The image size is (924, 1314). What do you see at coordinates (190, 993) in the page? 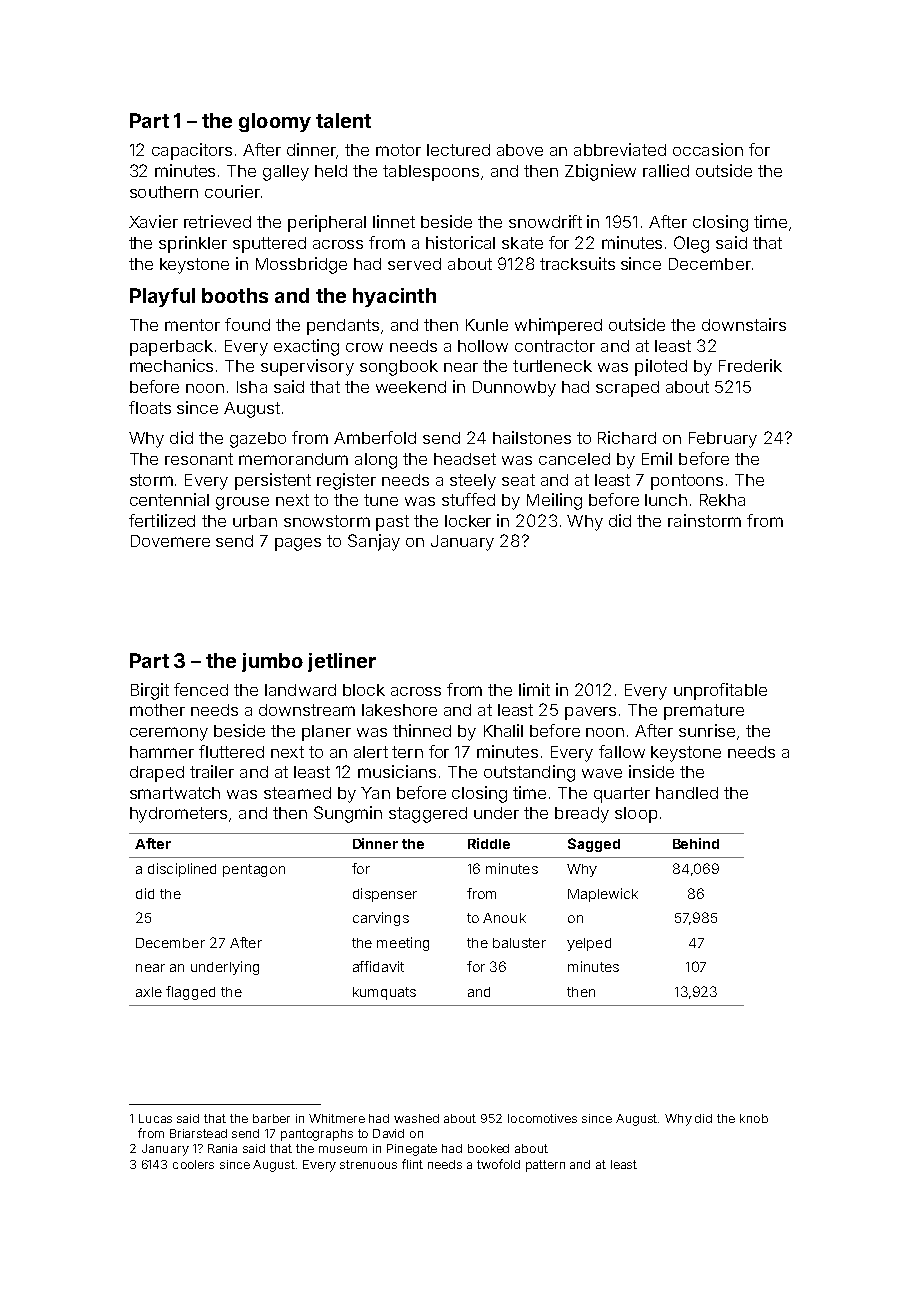
I see `flagged` at bounding box center [190, 993].
